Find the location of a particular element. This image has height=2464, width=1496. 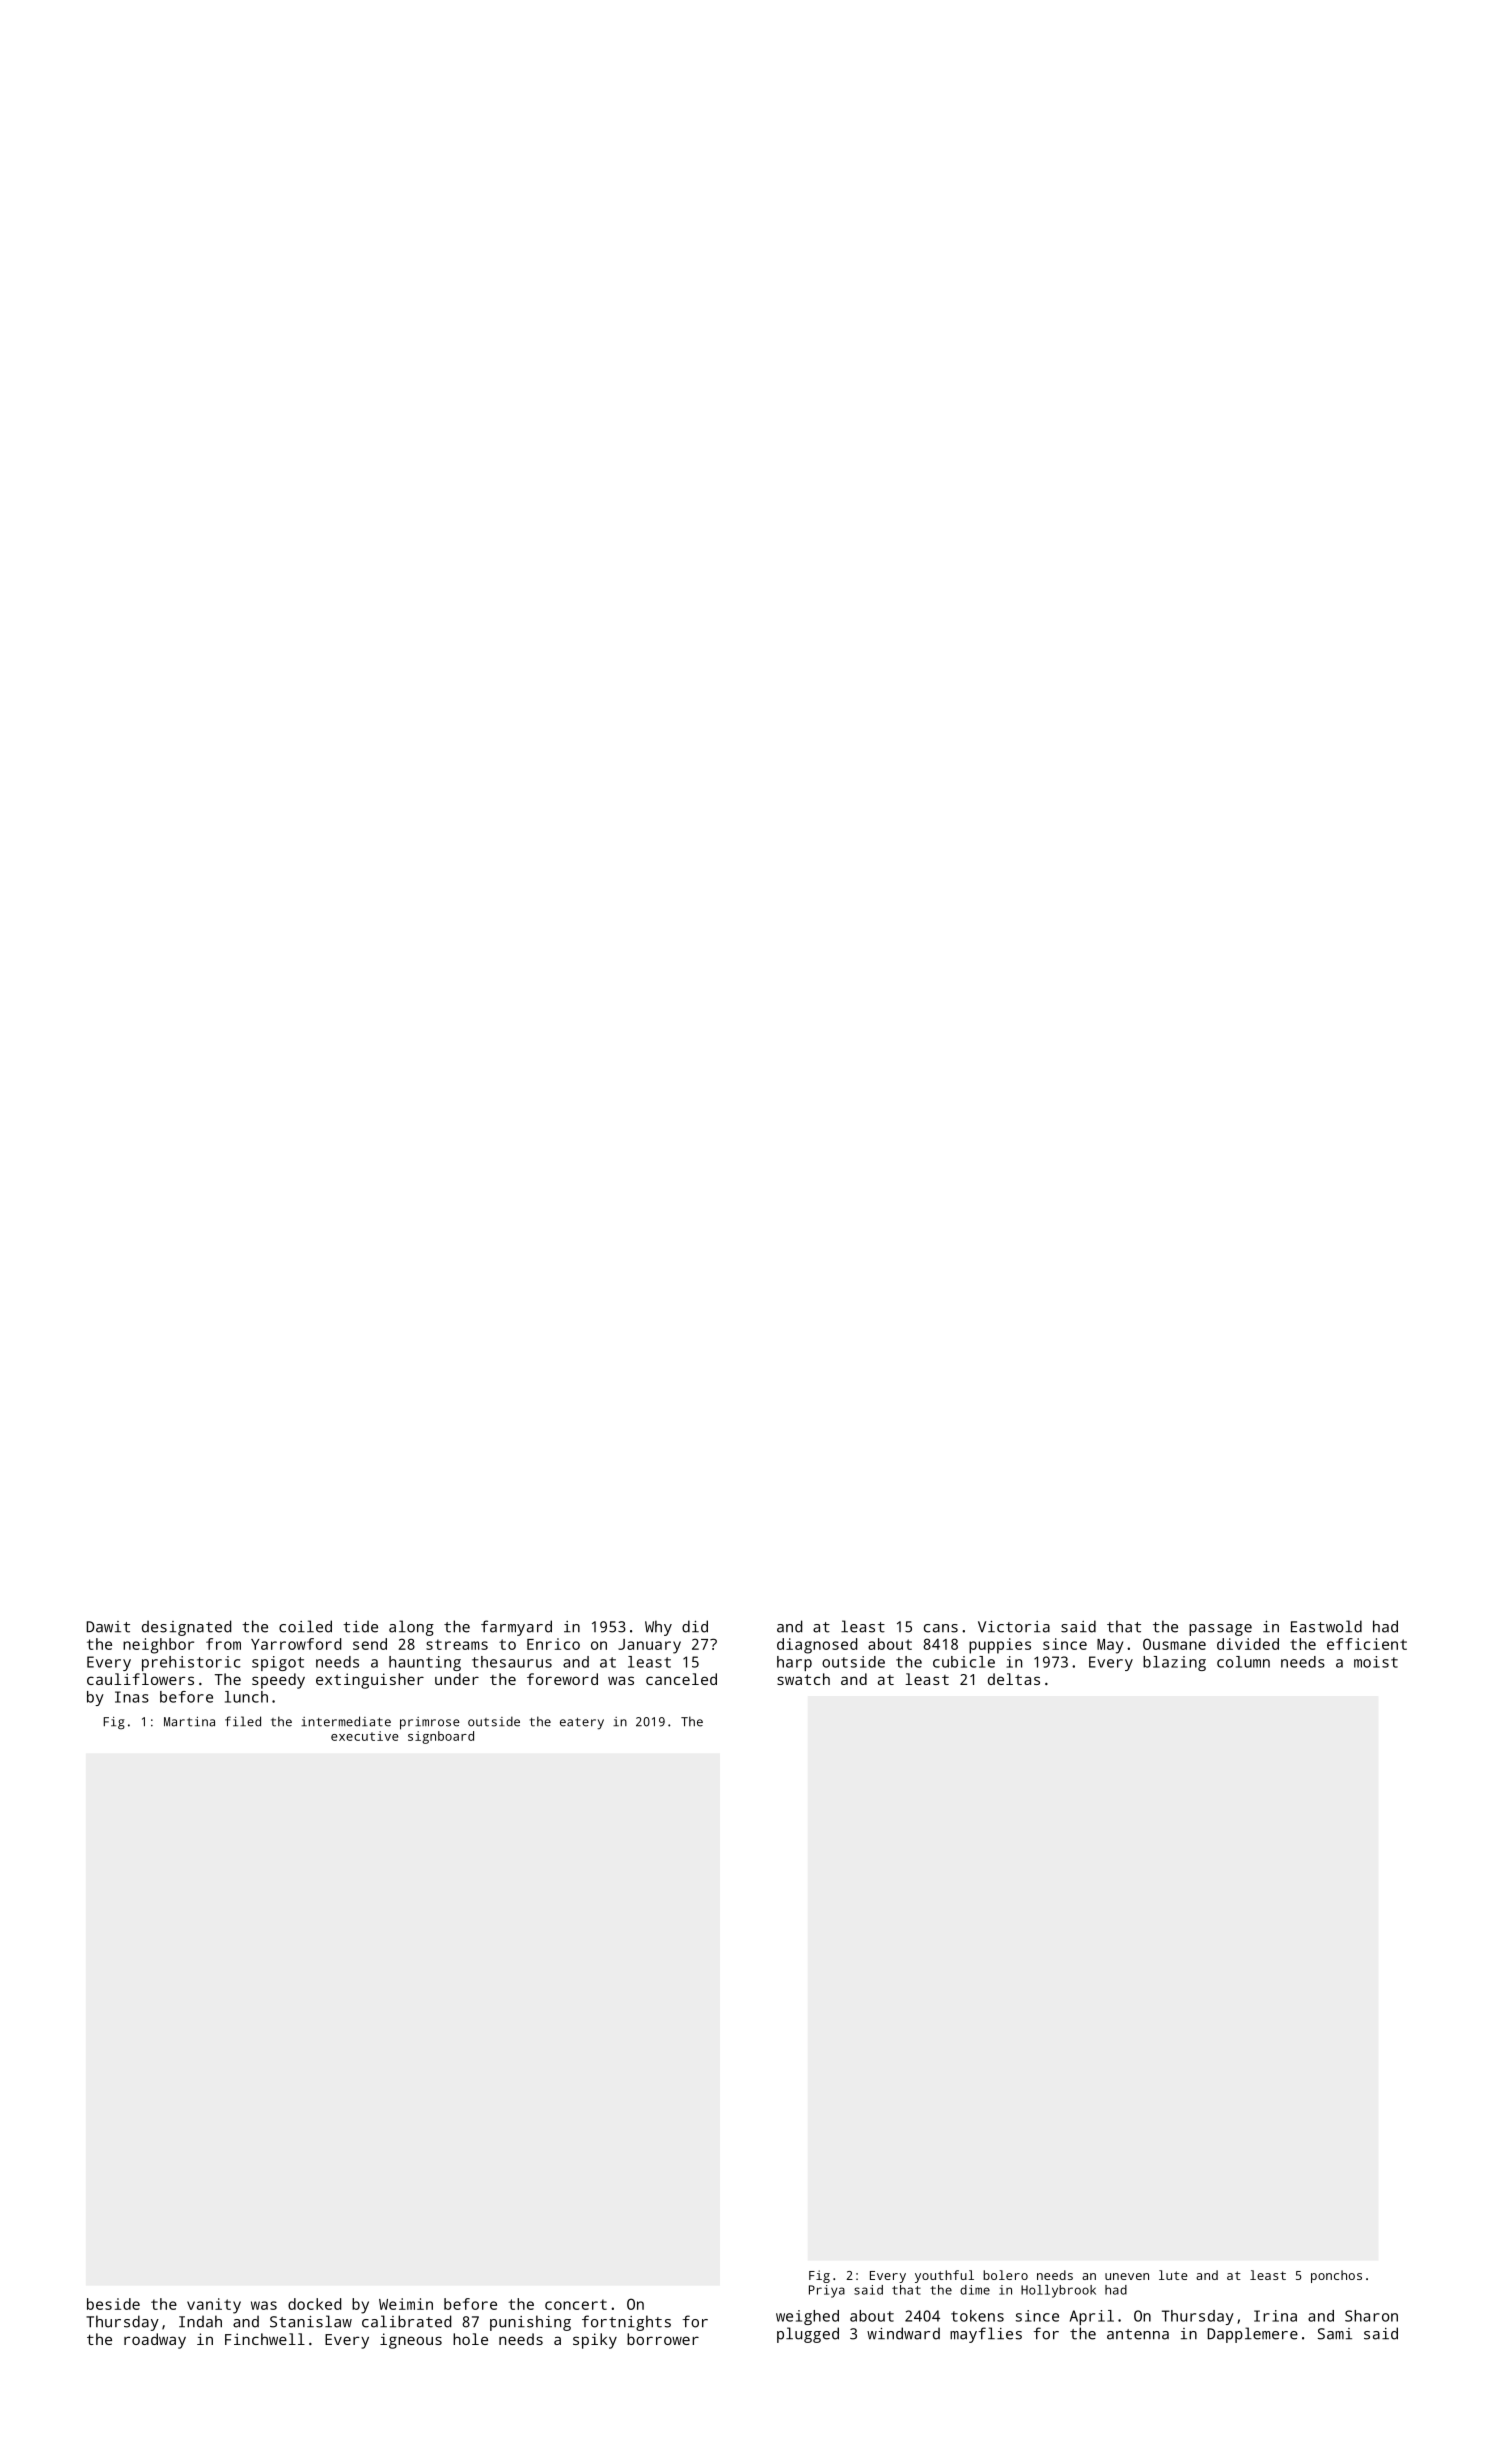

roadway is located at coordinates (155, 2341).
